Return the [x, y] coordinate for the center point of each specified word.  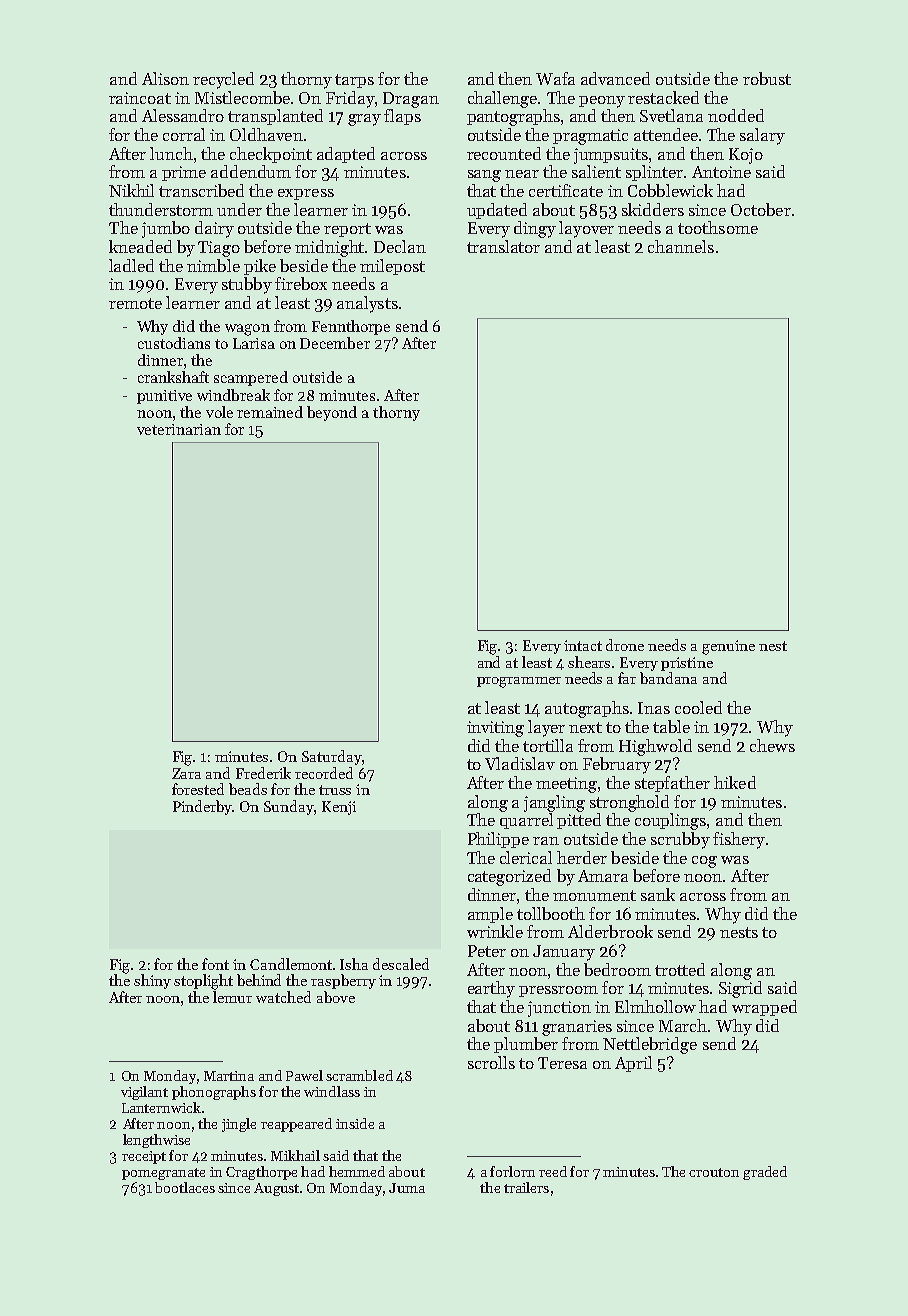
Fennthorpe [351, 327]
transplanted [275, 117]
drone [625, 645]
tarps [354, 81]
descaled [401, 964]
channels [681, 246]
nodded [736, 115]
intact [583, 645]
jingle [239, 1125]
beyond [332, 413]
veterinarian [179, 429]
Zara [186, 773]
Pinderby [203, 807]
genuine [728, 647]
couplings [670, 821]
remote [135, 303]
